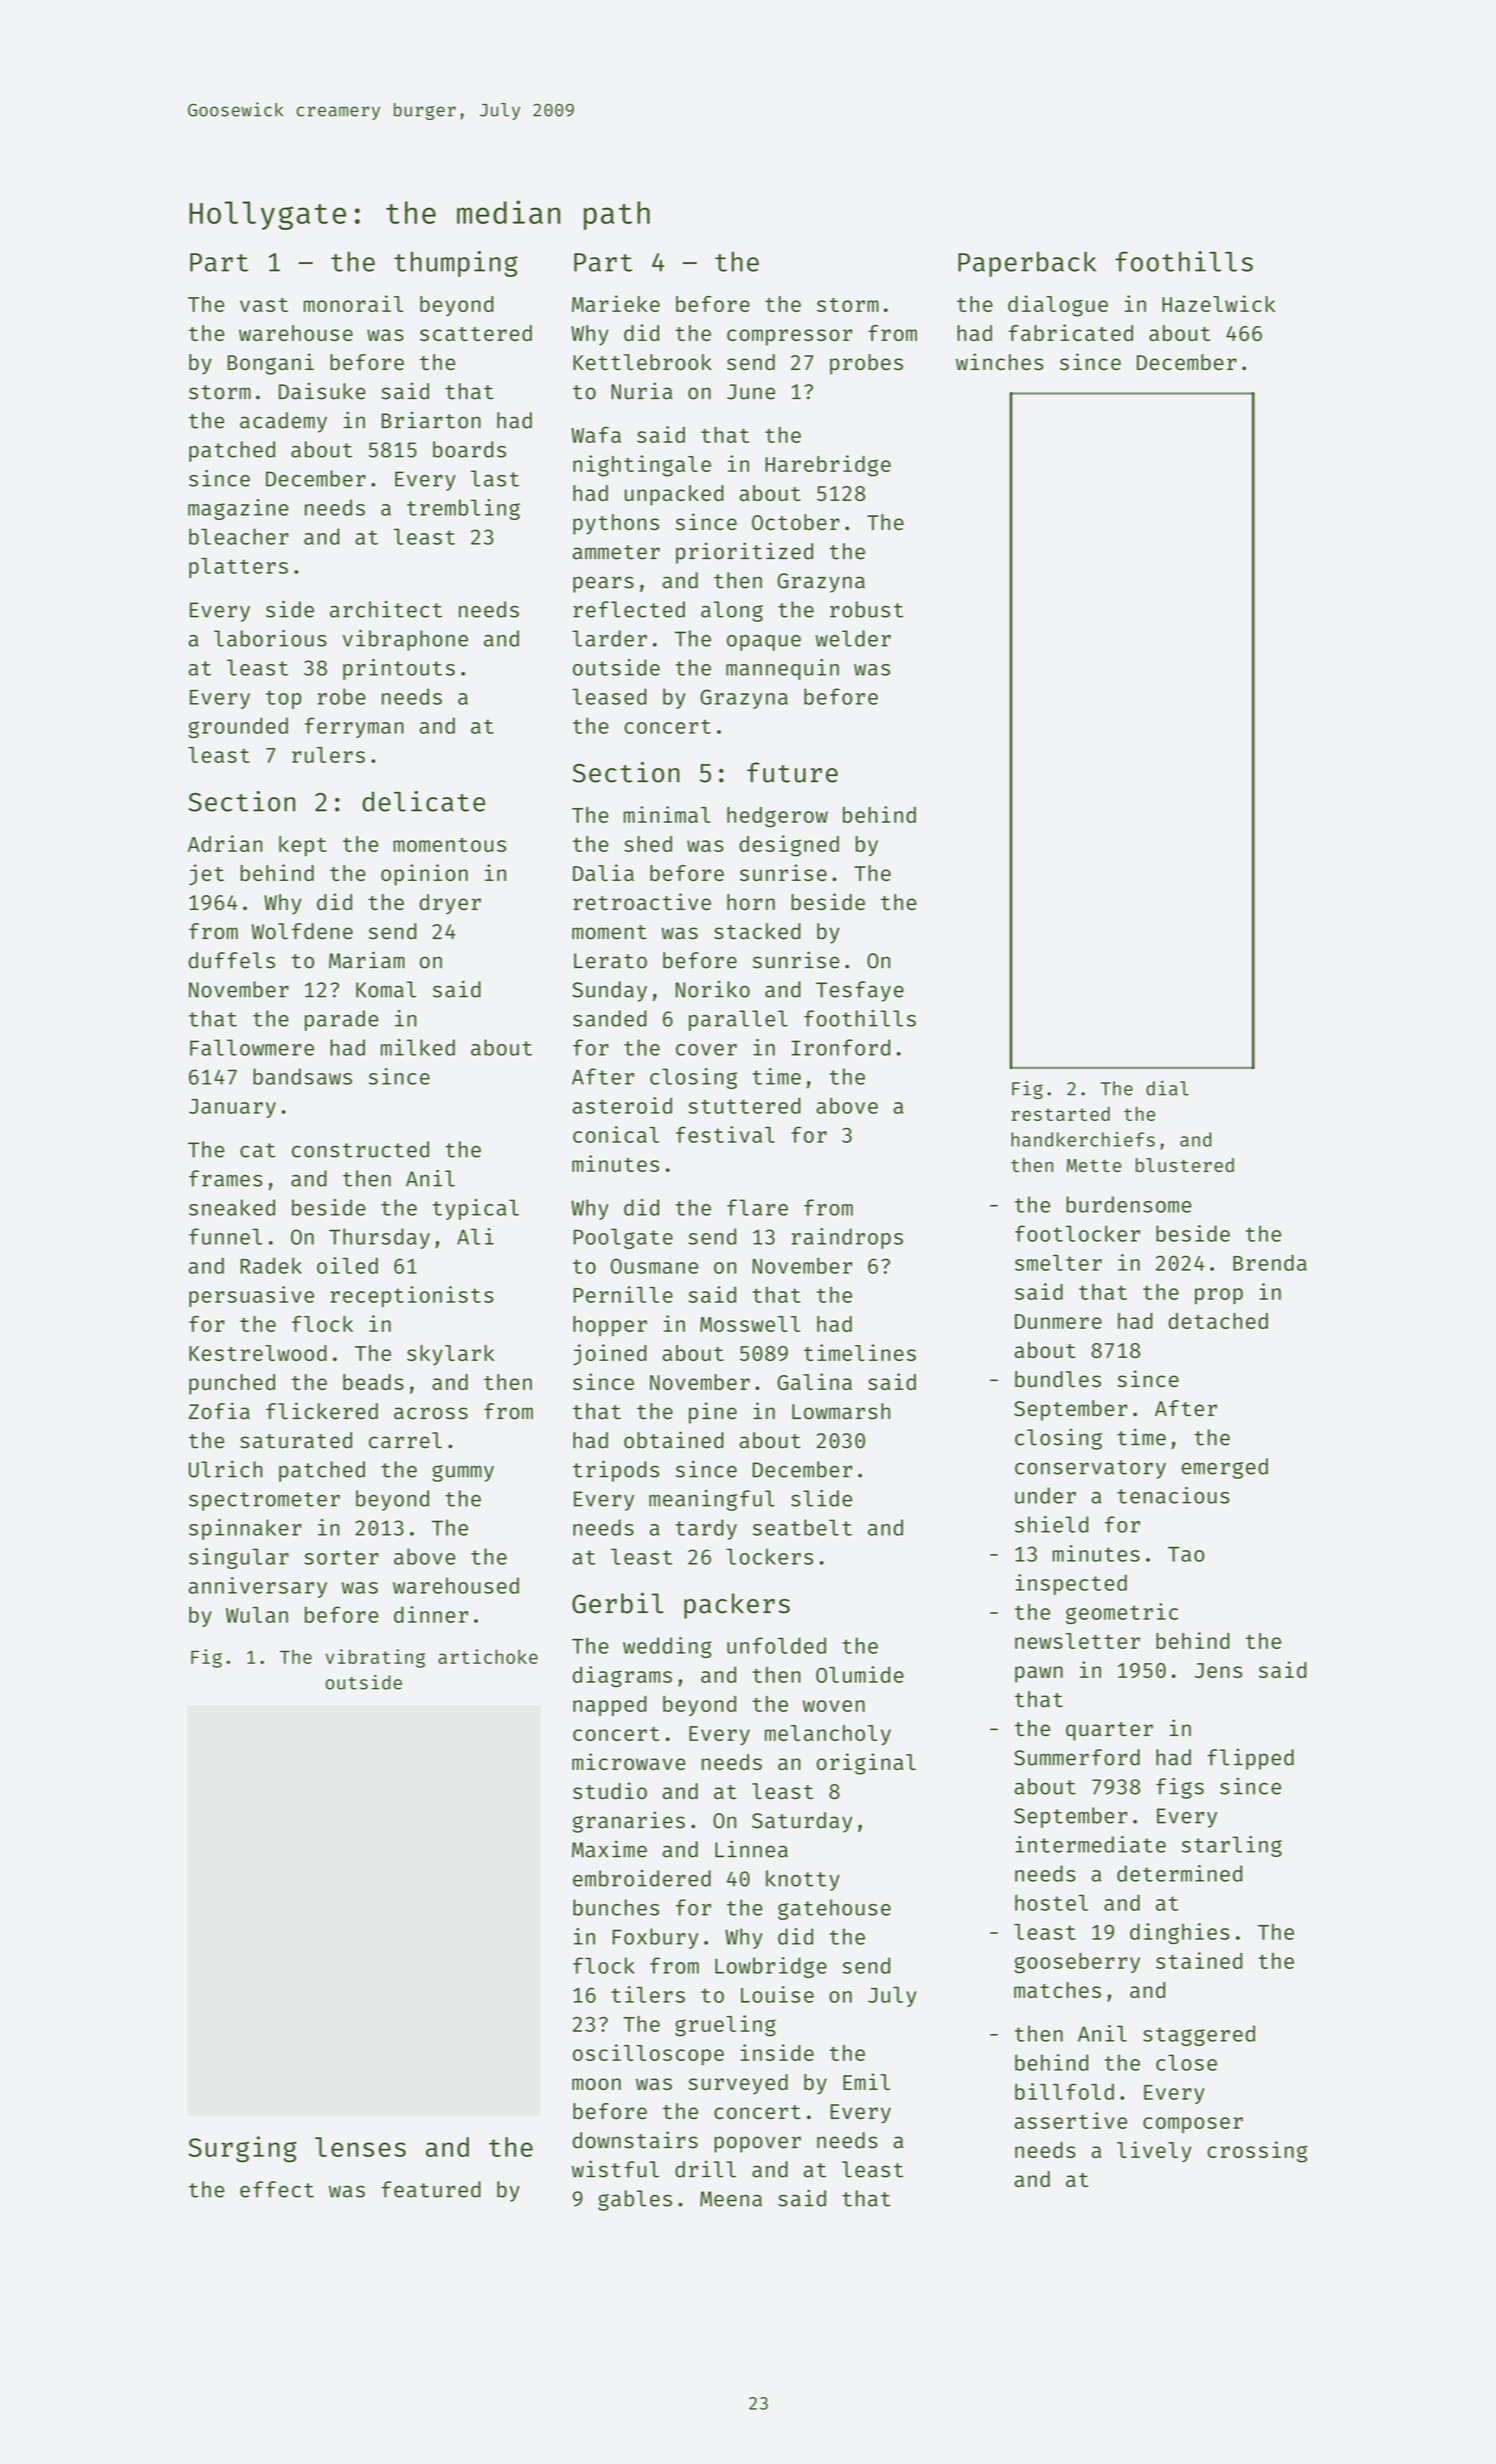  What do you see at coordinates (1224, 1468) in the screenshot?
I see `emerged` at bounding box center [1224, 1468].
